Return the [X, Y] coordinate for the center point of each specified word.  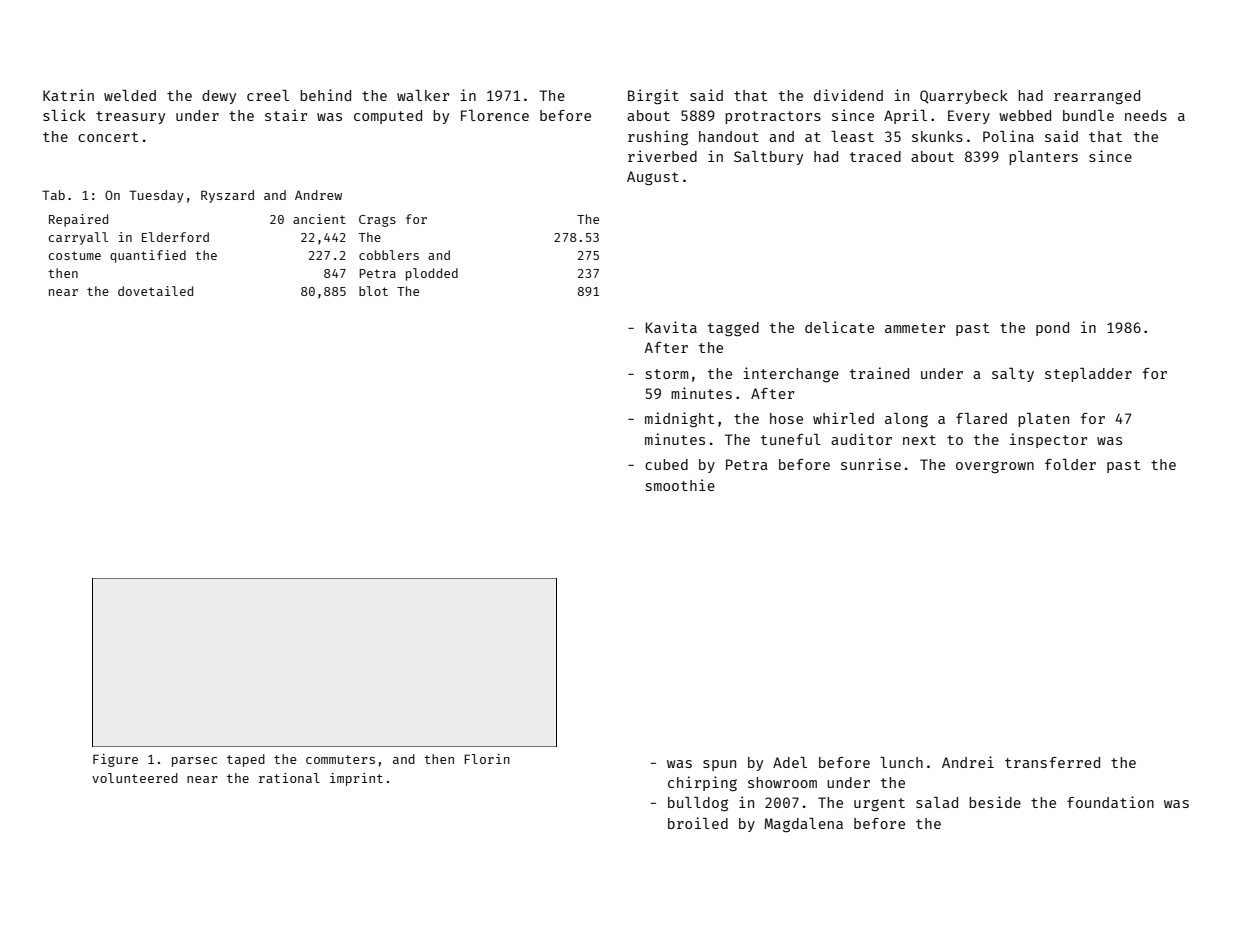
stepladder [1088, 375]
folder [1070, 464]
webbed [1025, 115]
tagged [733, 329]
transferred [1052, 762]
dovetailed [155, 291]
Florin [487, 759]
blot [373, 291]
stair [286, 115]
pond [1052, 329]
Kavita [671, 327]
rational [289, 778]
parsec [194, 762]
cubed [666, 464]
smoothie [680, 485]
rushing [658, 137]
